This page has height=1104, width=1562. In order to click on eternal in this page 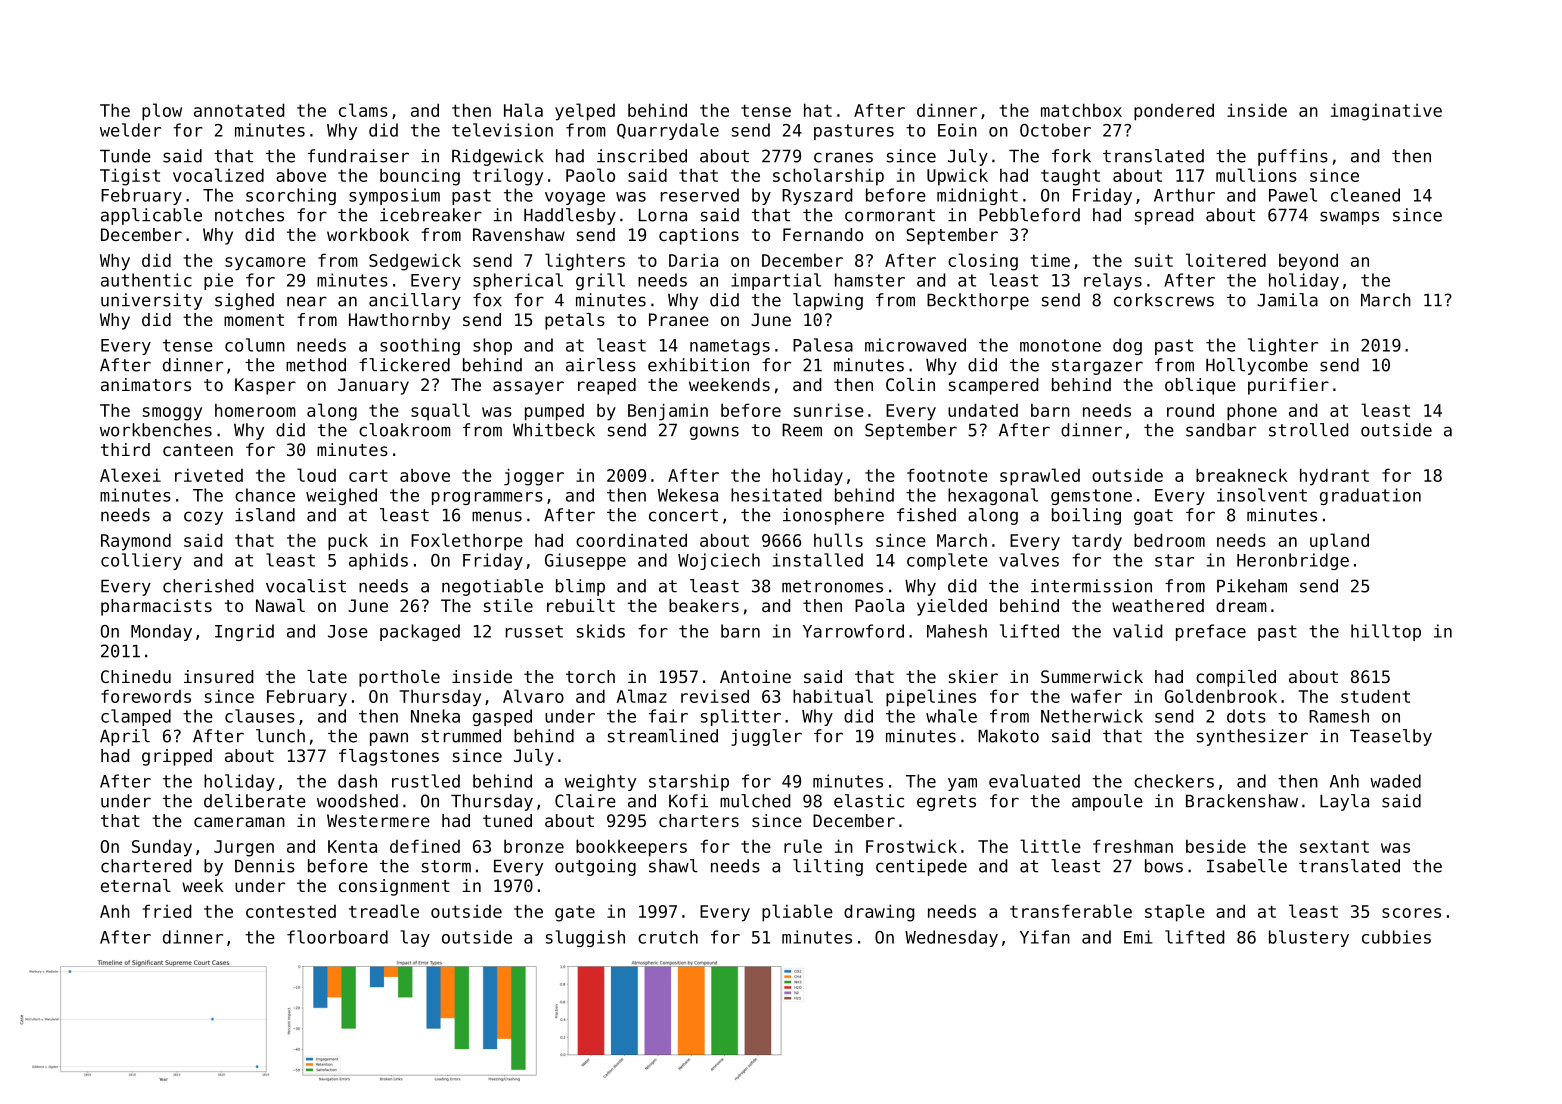, I will do `click(136, 885)`.
